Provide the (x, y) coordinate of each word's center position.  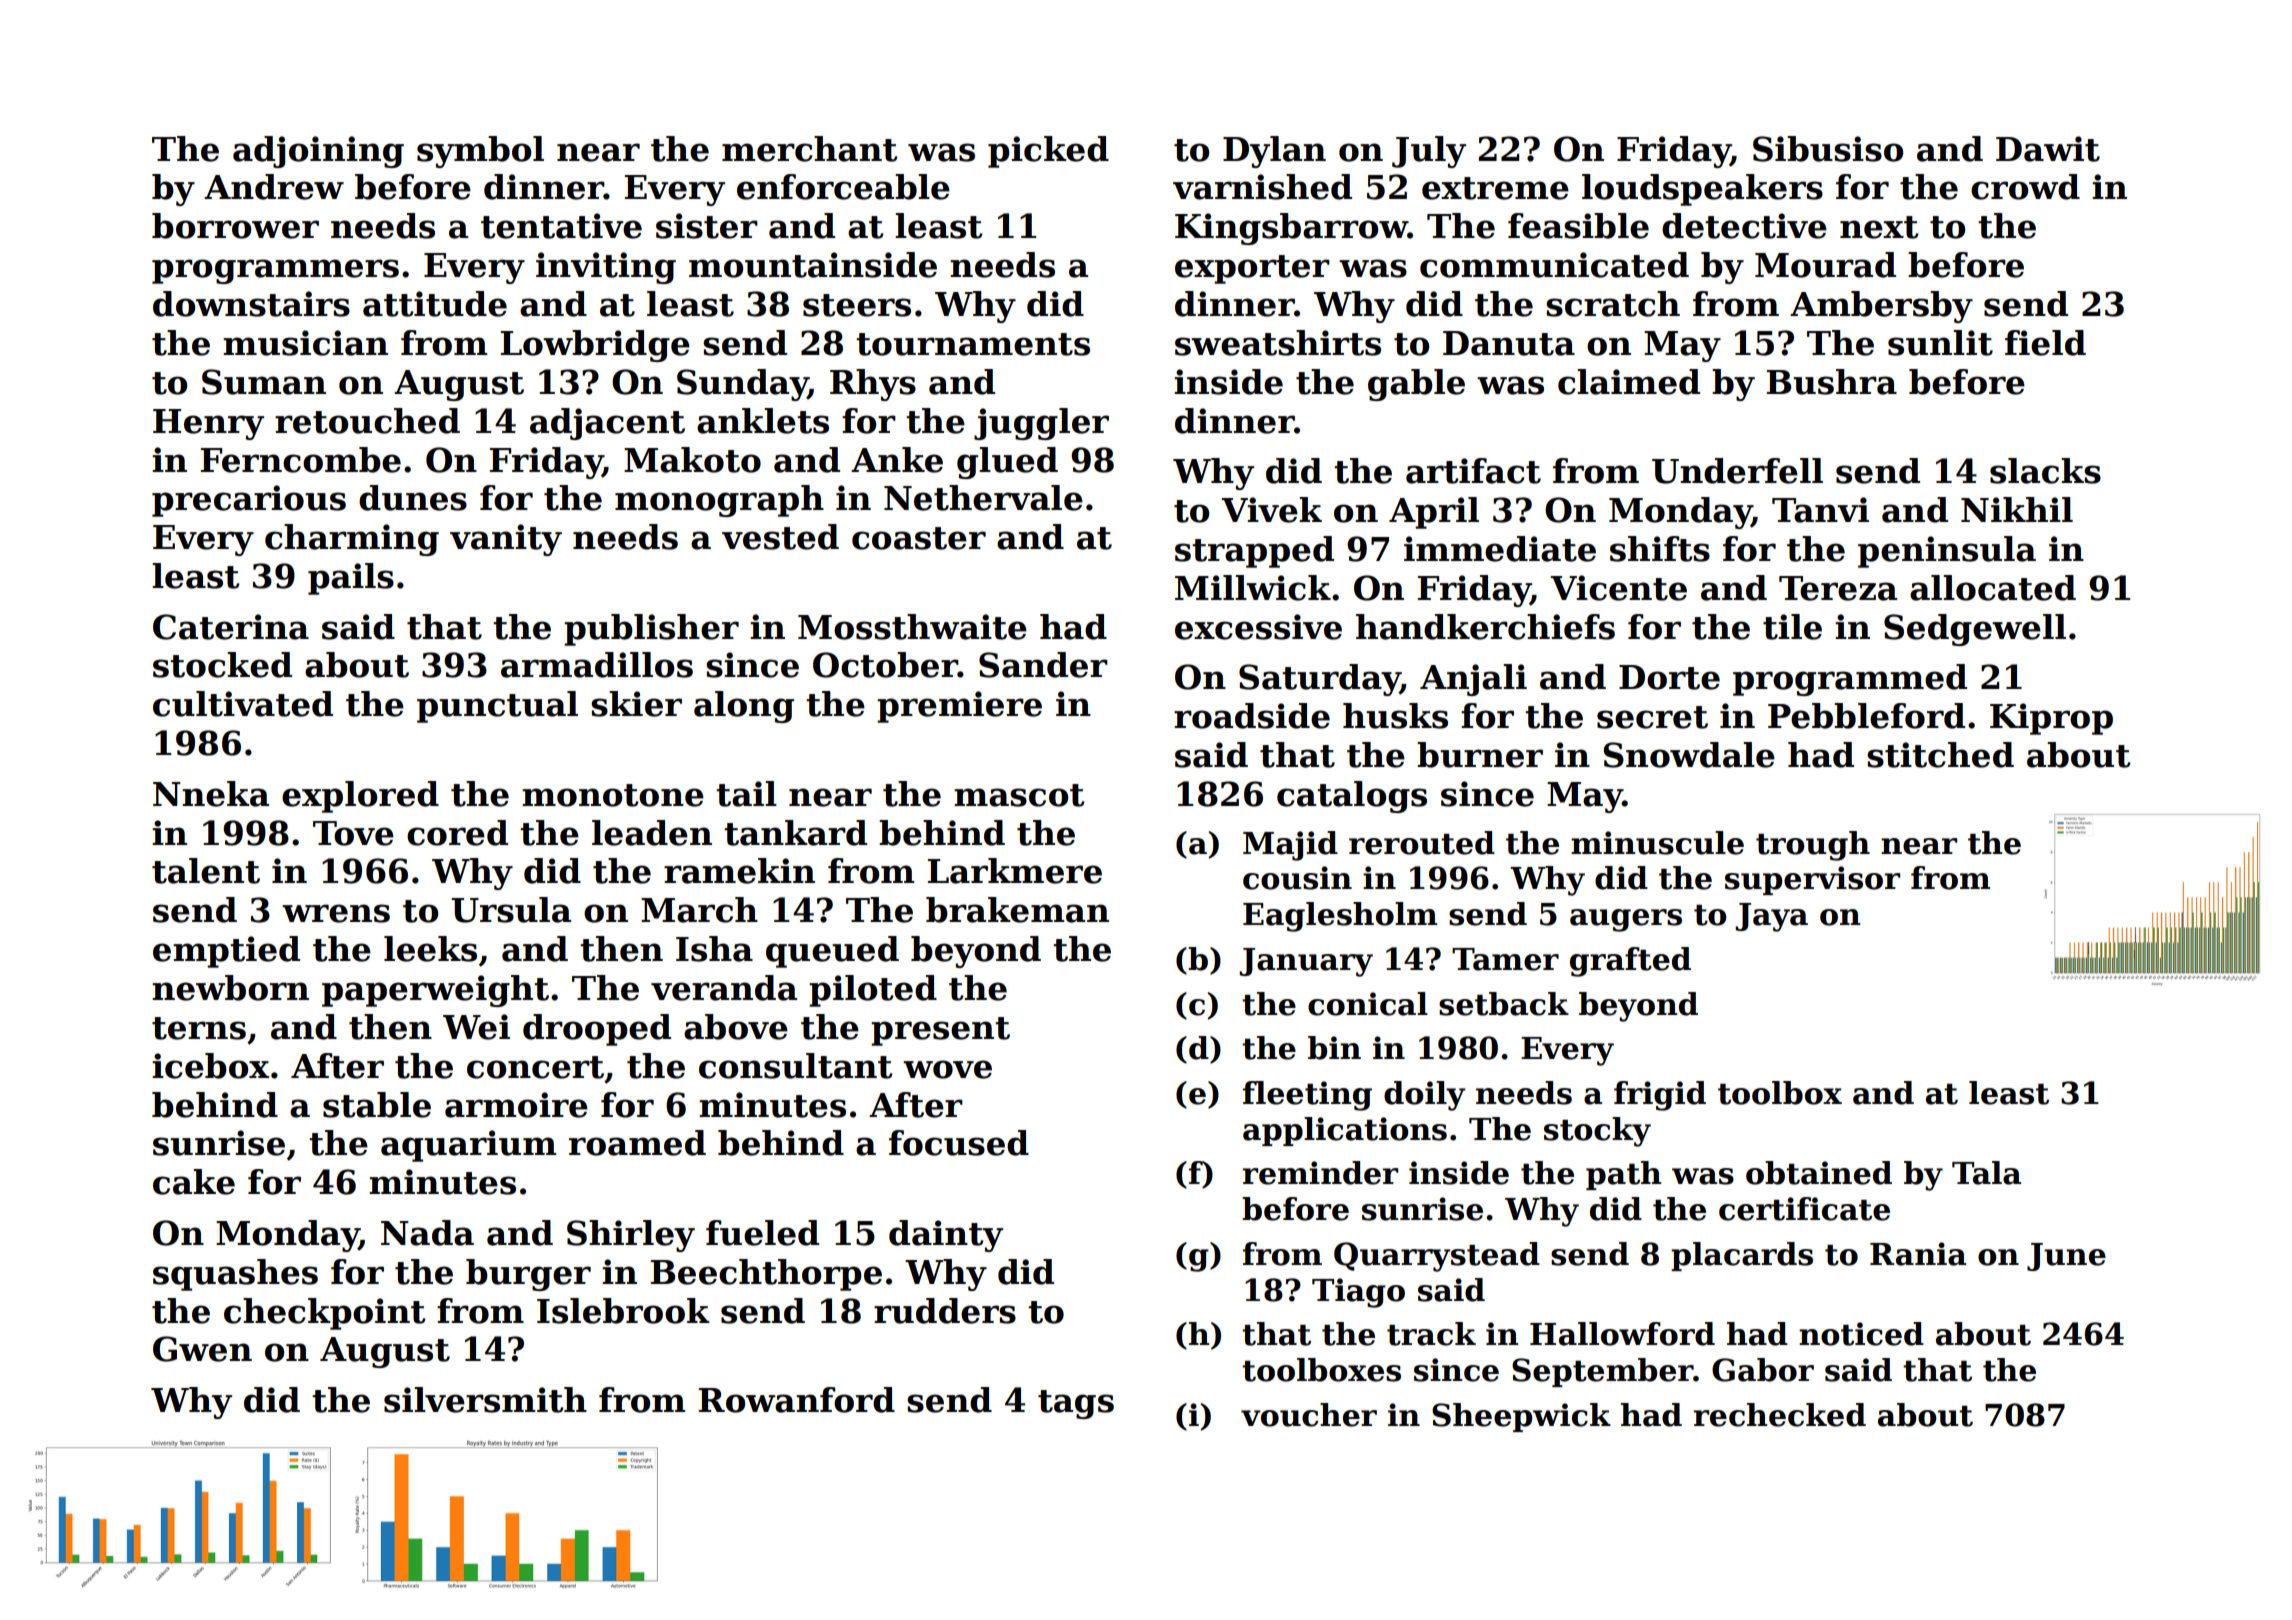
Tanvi (1820, 510)
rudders (945, 1311)
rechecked (1780, 1415)
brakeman (1017, 910)
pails (351, 579)
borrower (235, 226)
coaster (919, 538)
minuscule (1657, 843)
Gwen (202, 1349)
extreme (1495, 188)
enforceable (843, 187)
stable (377, 1105)
